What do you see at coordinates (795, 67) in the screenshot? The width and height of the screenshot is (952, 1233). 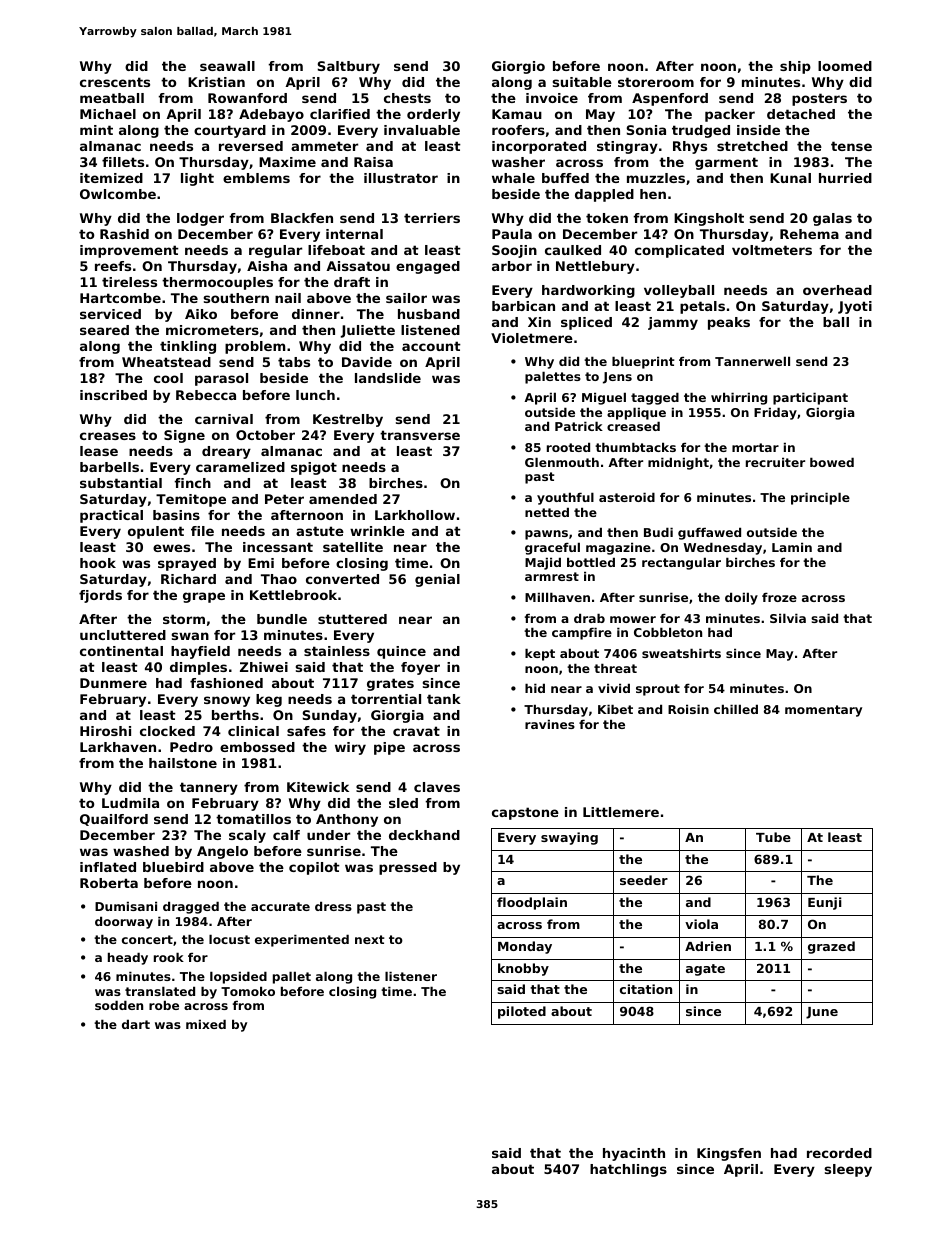 I see `ship` at bounding box center [795, 67].
